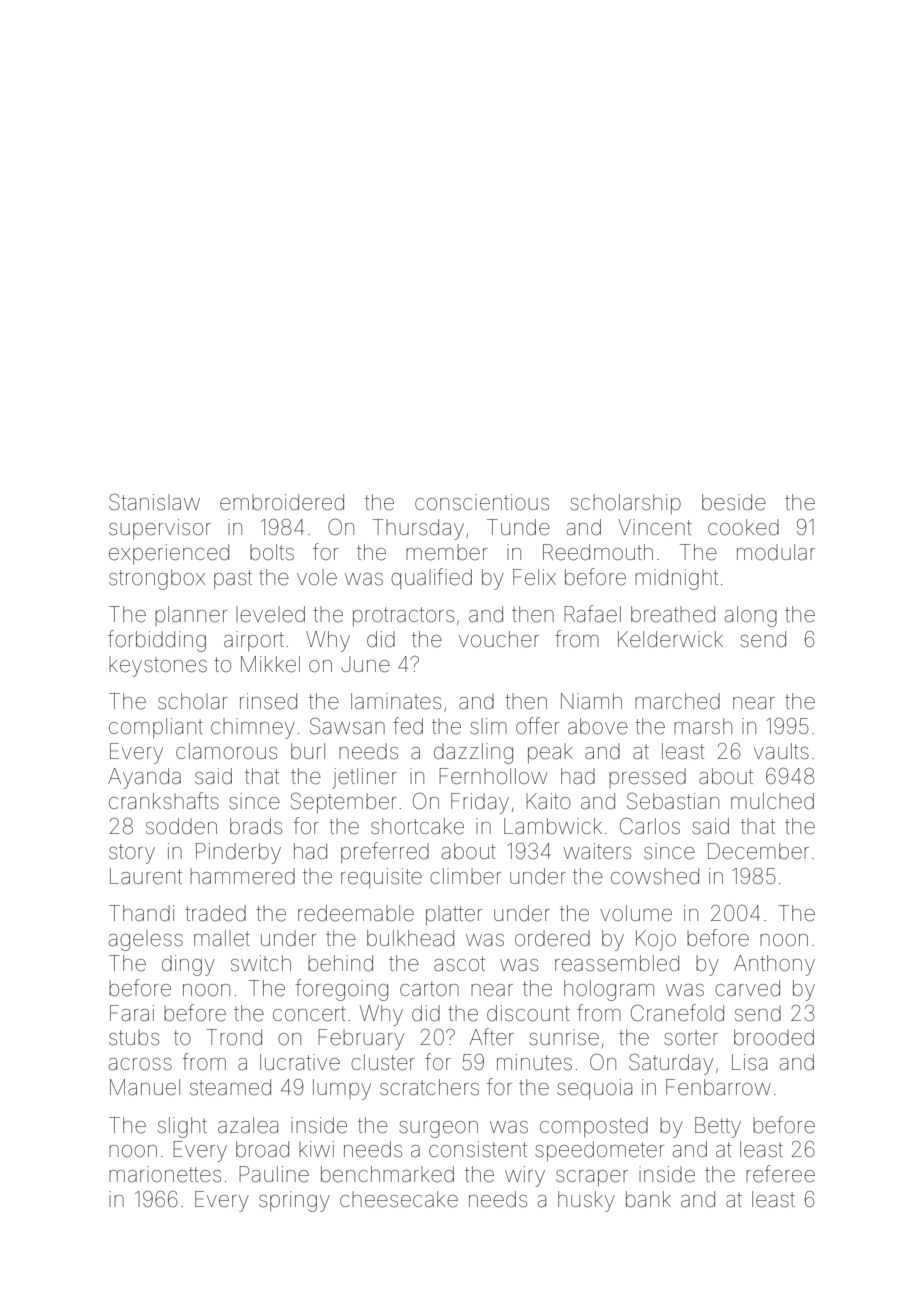 The height and width of the screenshot is (1311, 924). What do you see at coordinates (164, 801) in the screenshot?
I see `crankshafts` at bounding box center [164, 801].
